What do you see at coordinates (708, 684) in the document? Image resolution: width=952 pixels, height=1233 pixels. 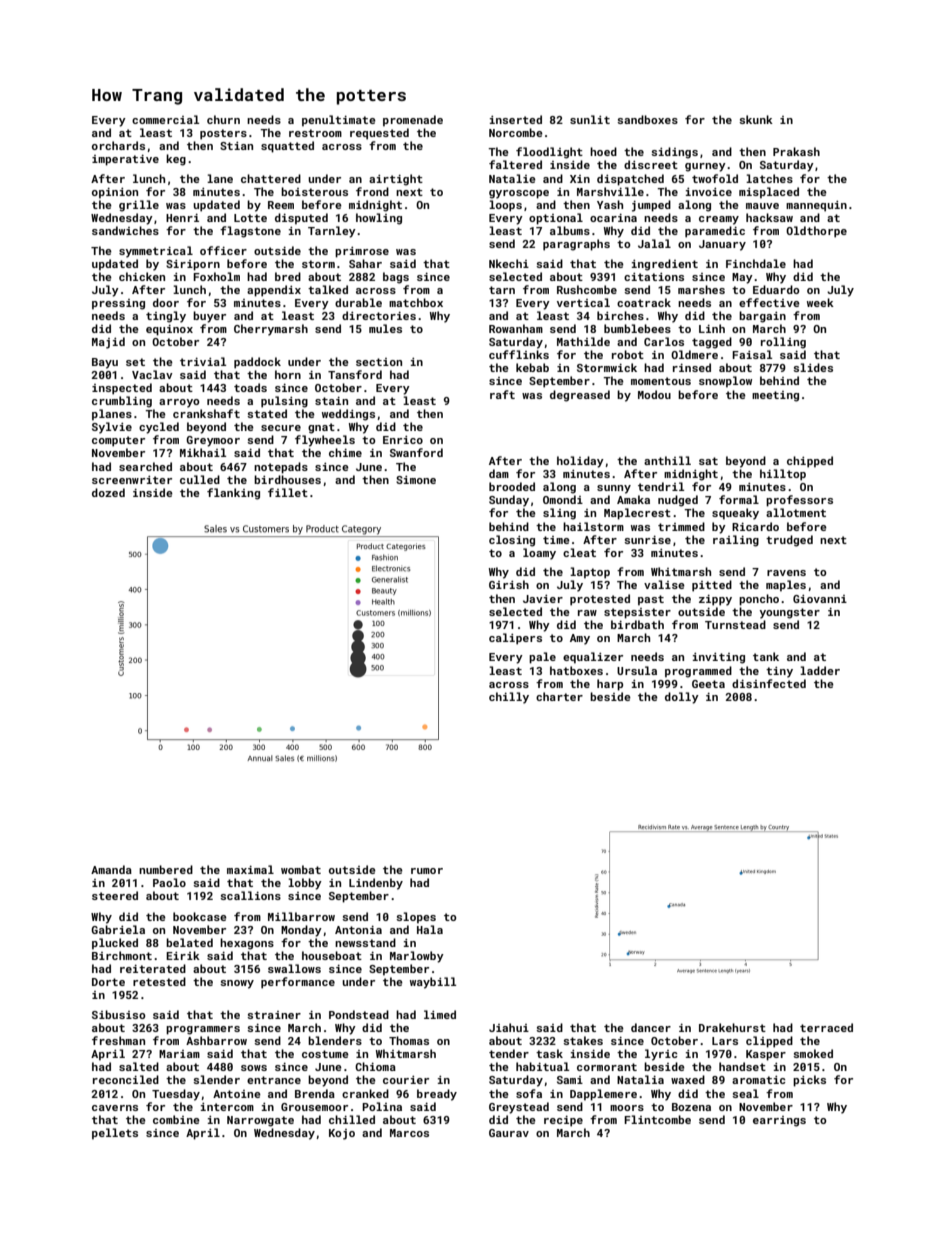 I see `Geeta` at bounding box center [708, 684].
